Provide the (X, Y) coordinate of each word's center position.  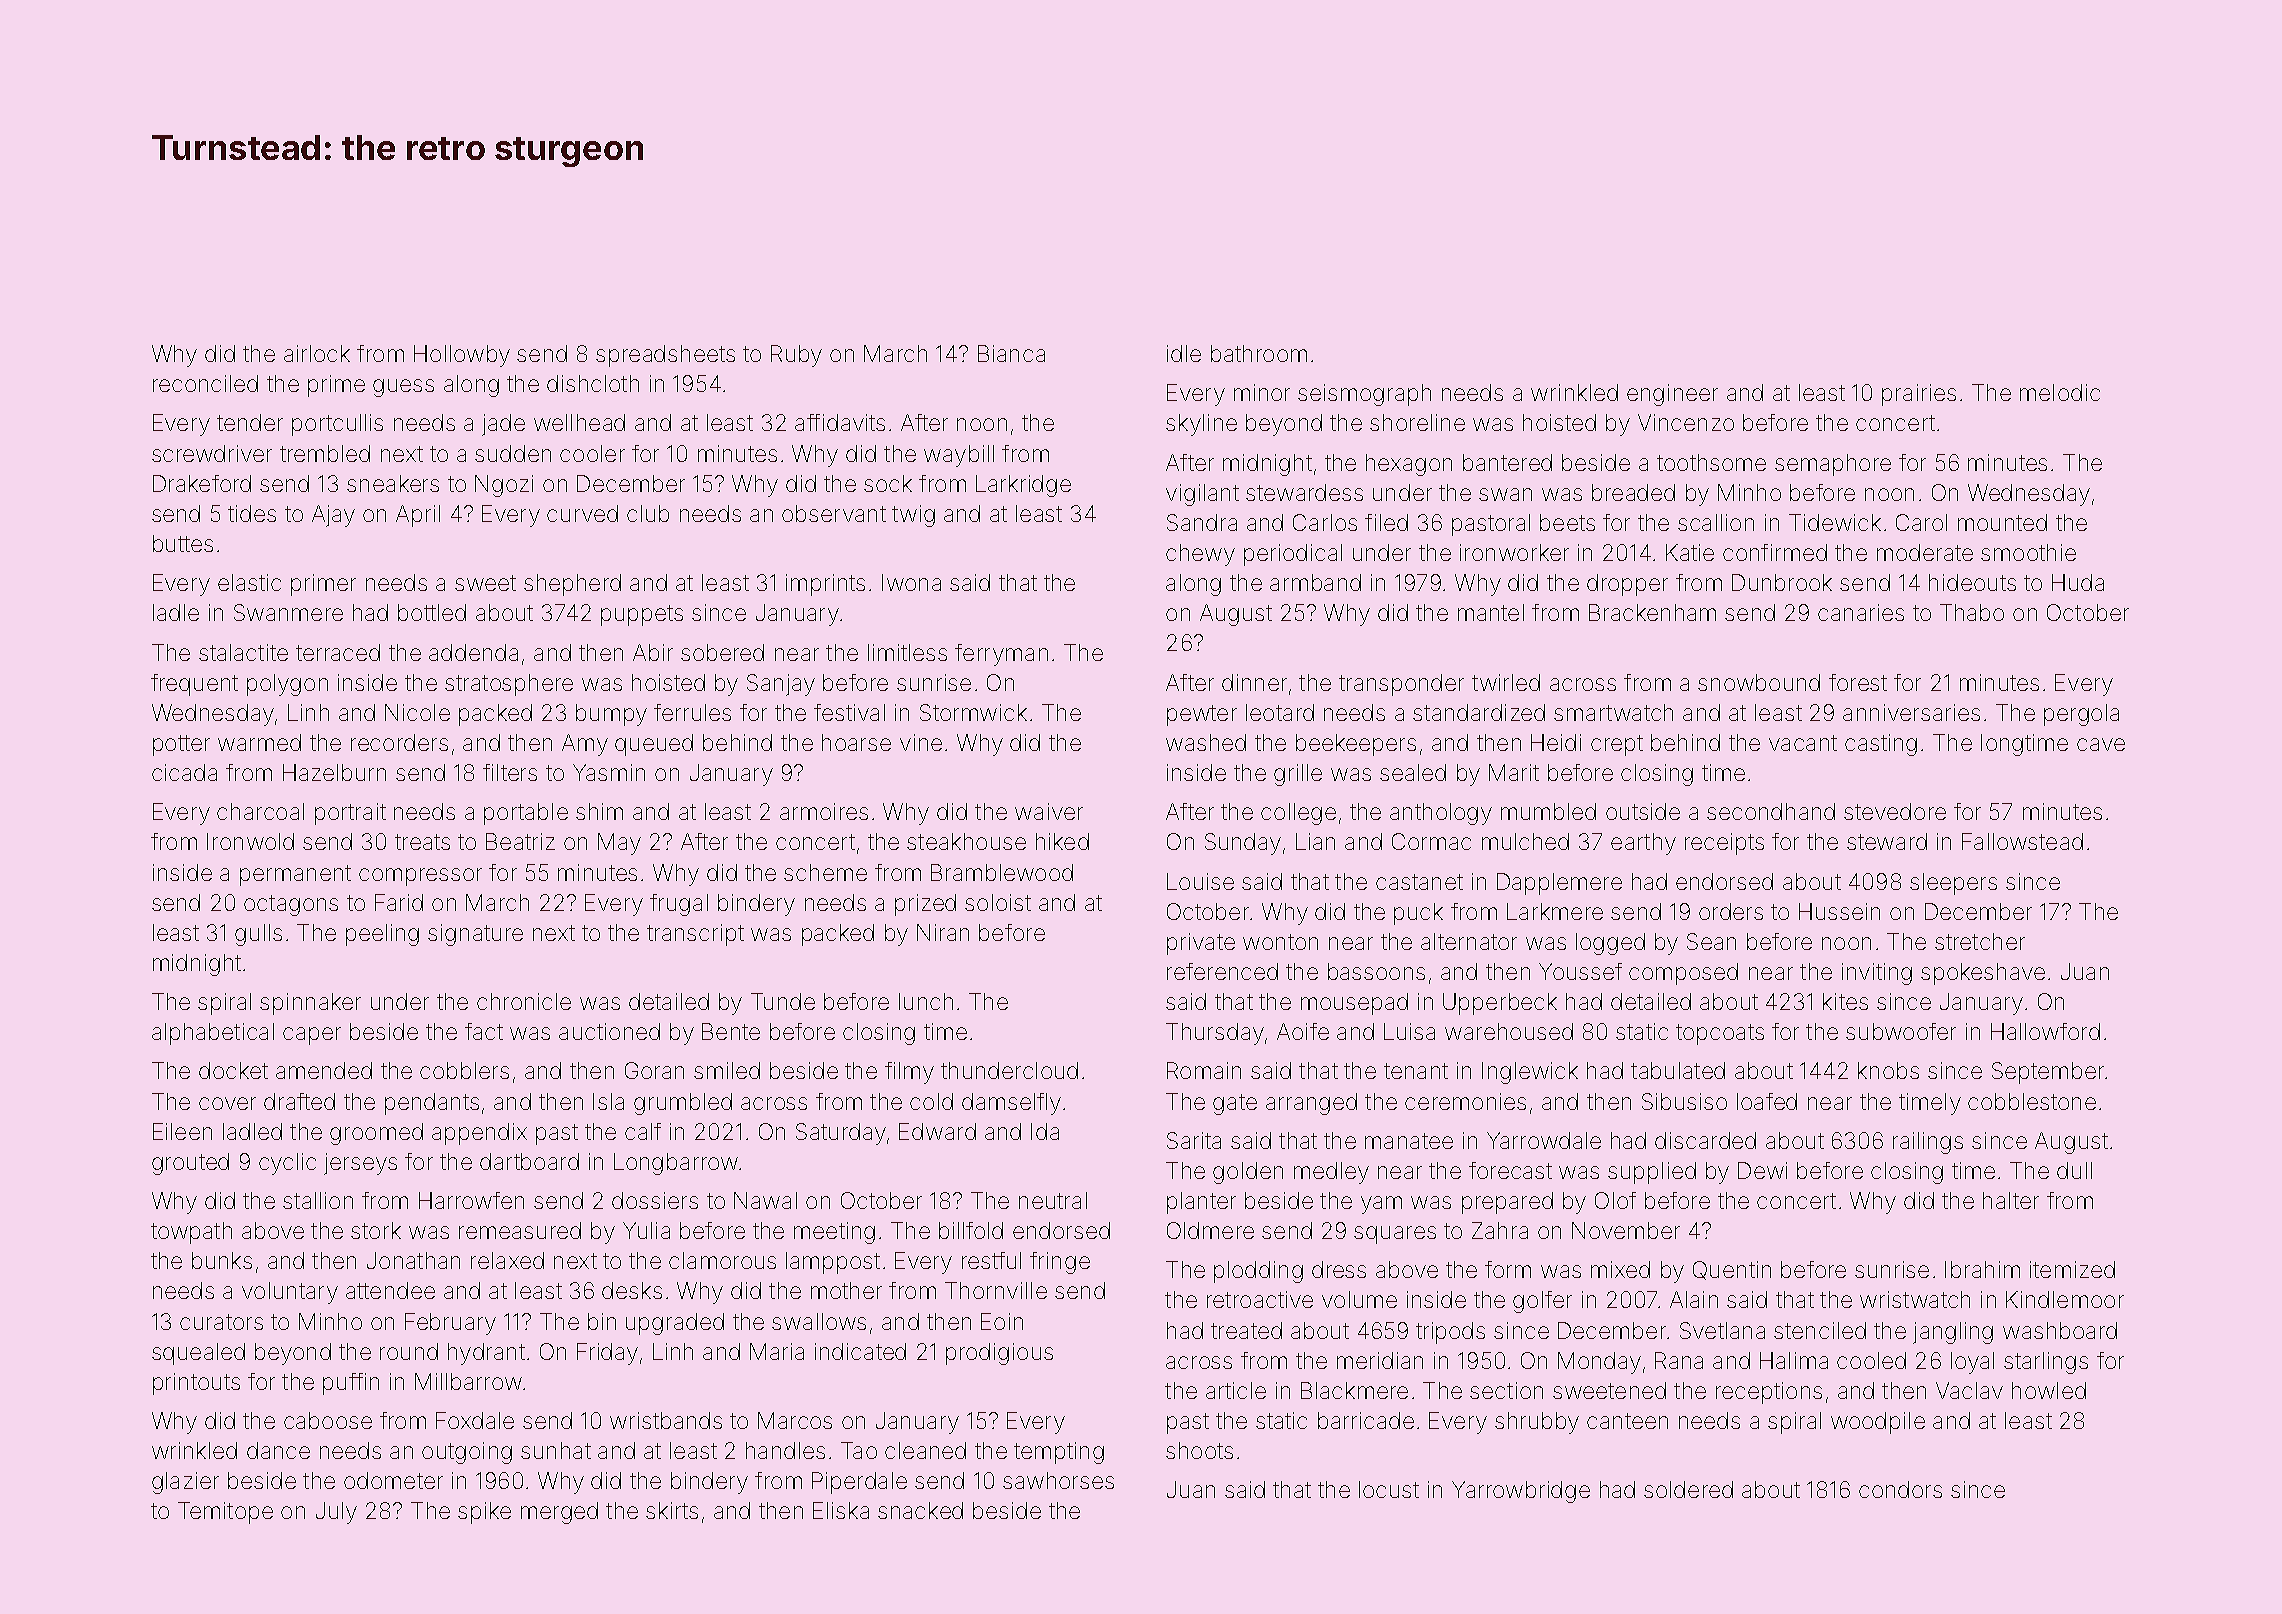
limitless (907, 652)
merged (559, 1513)
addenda (473, 652)
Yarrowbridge (1521, 1492)
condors (1900, 1489)
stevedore (1895, 811)
